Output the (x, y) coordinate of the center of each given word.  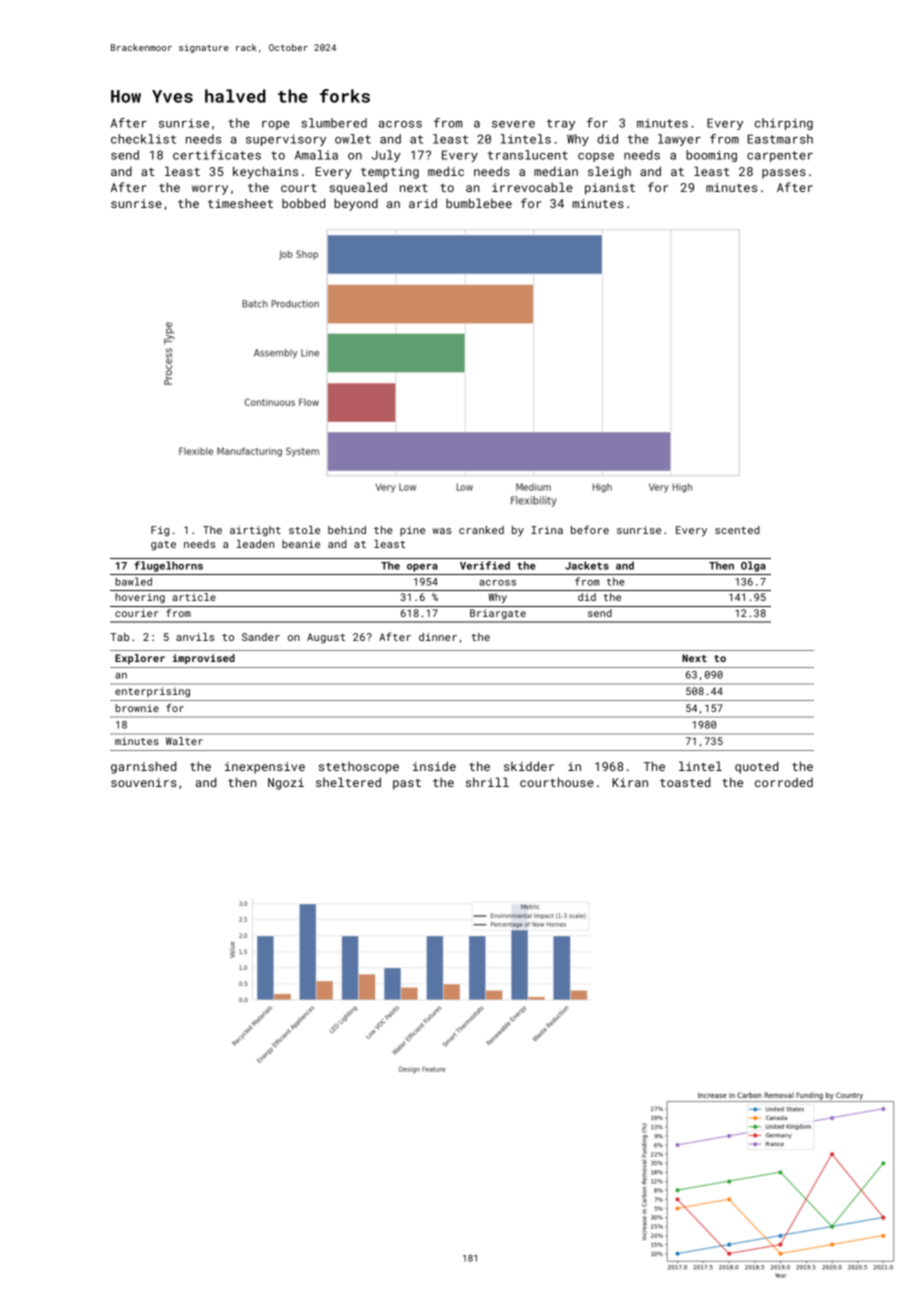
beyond (356, 204)
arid (423, 203)
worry (210, 190)
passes (784, 174)
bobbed (303, 203)
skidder (529, 766)
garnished (143, 767)
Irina (547, 530)
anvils (195, 637)
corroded (784, 782)
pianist (610, 189)
